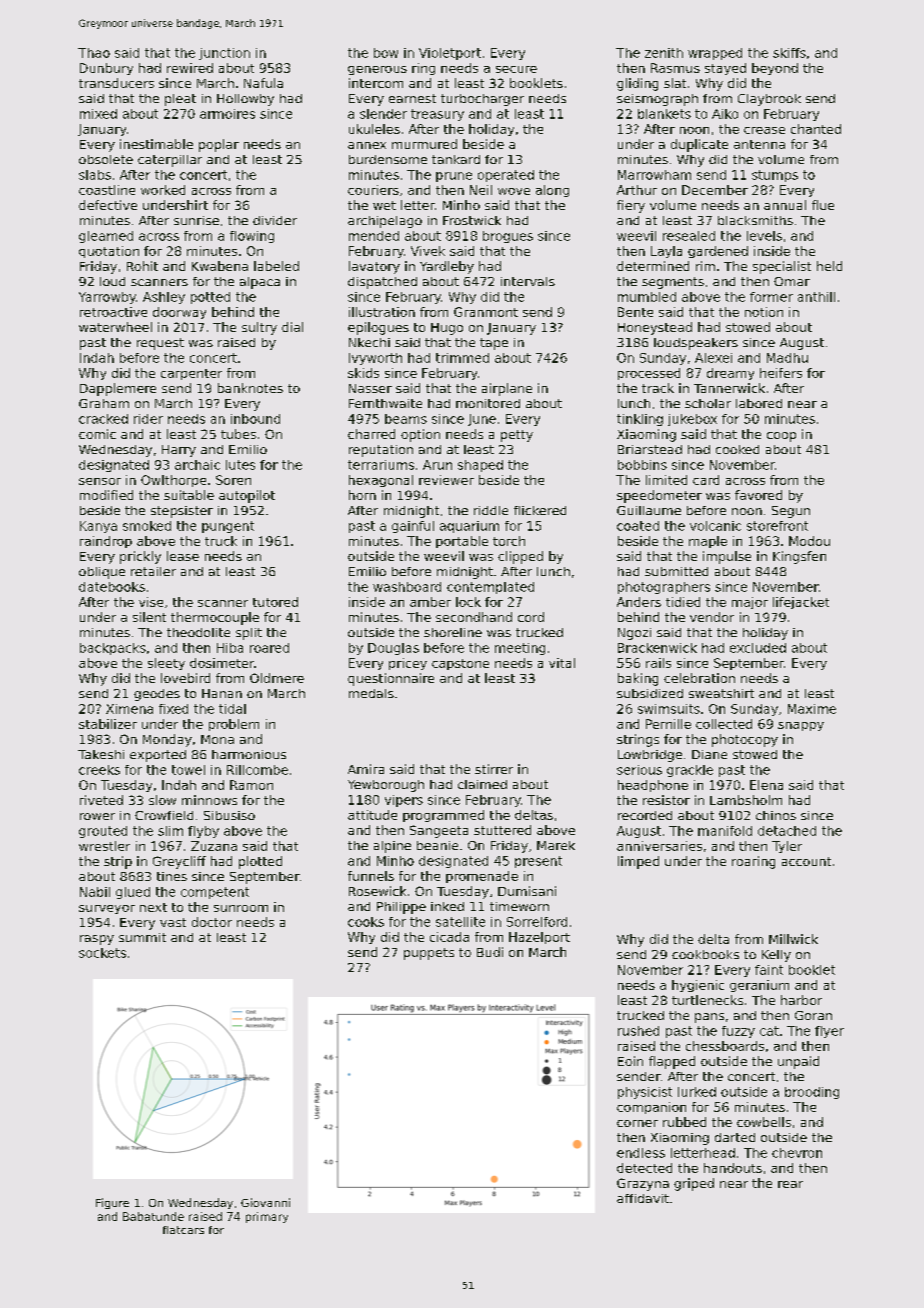 The image size is (924, 1308). What do you see at coordinates (769, 100) in the document?
I see `Claybrook` at bounding box center [769, 100].
